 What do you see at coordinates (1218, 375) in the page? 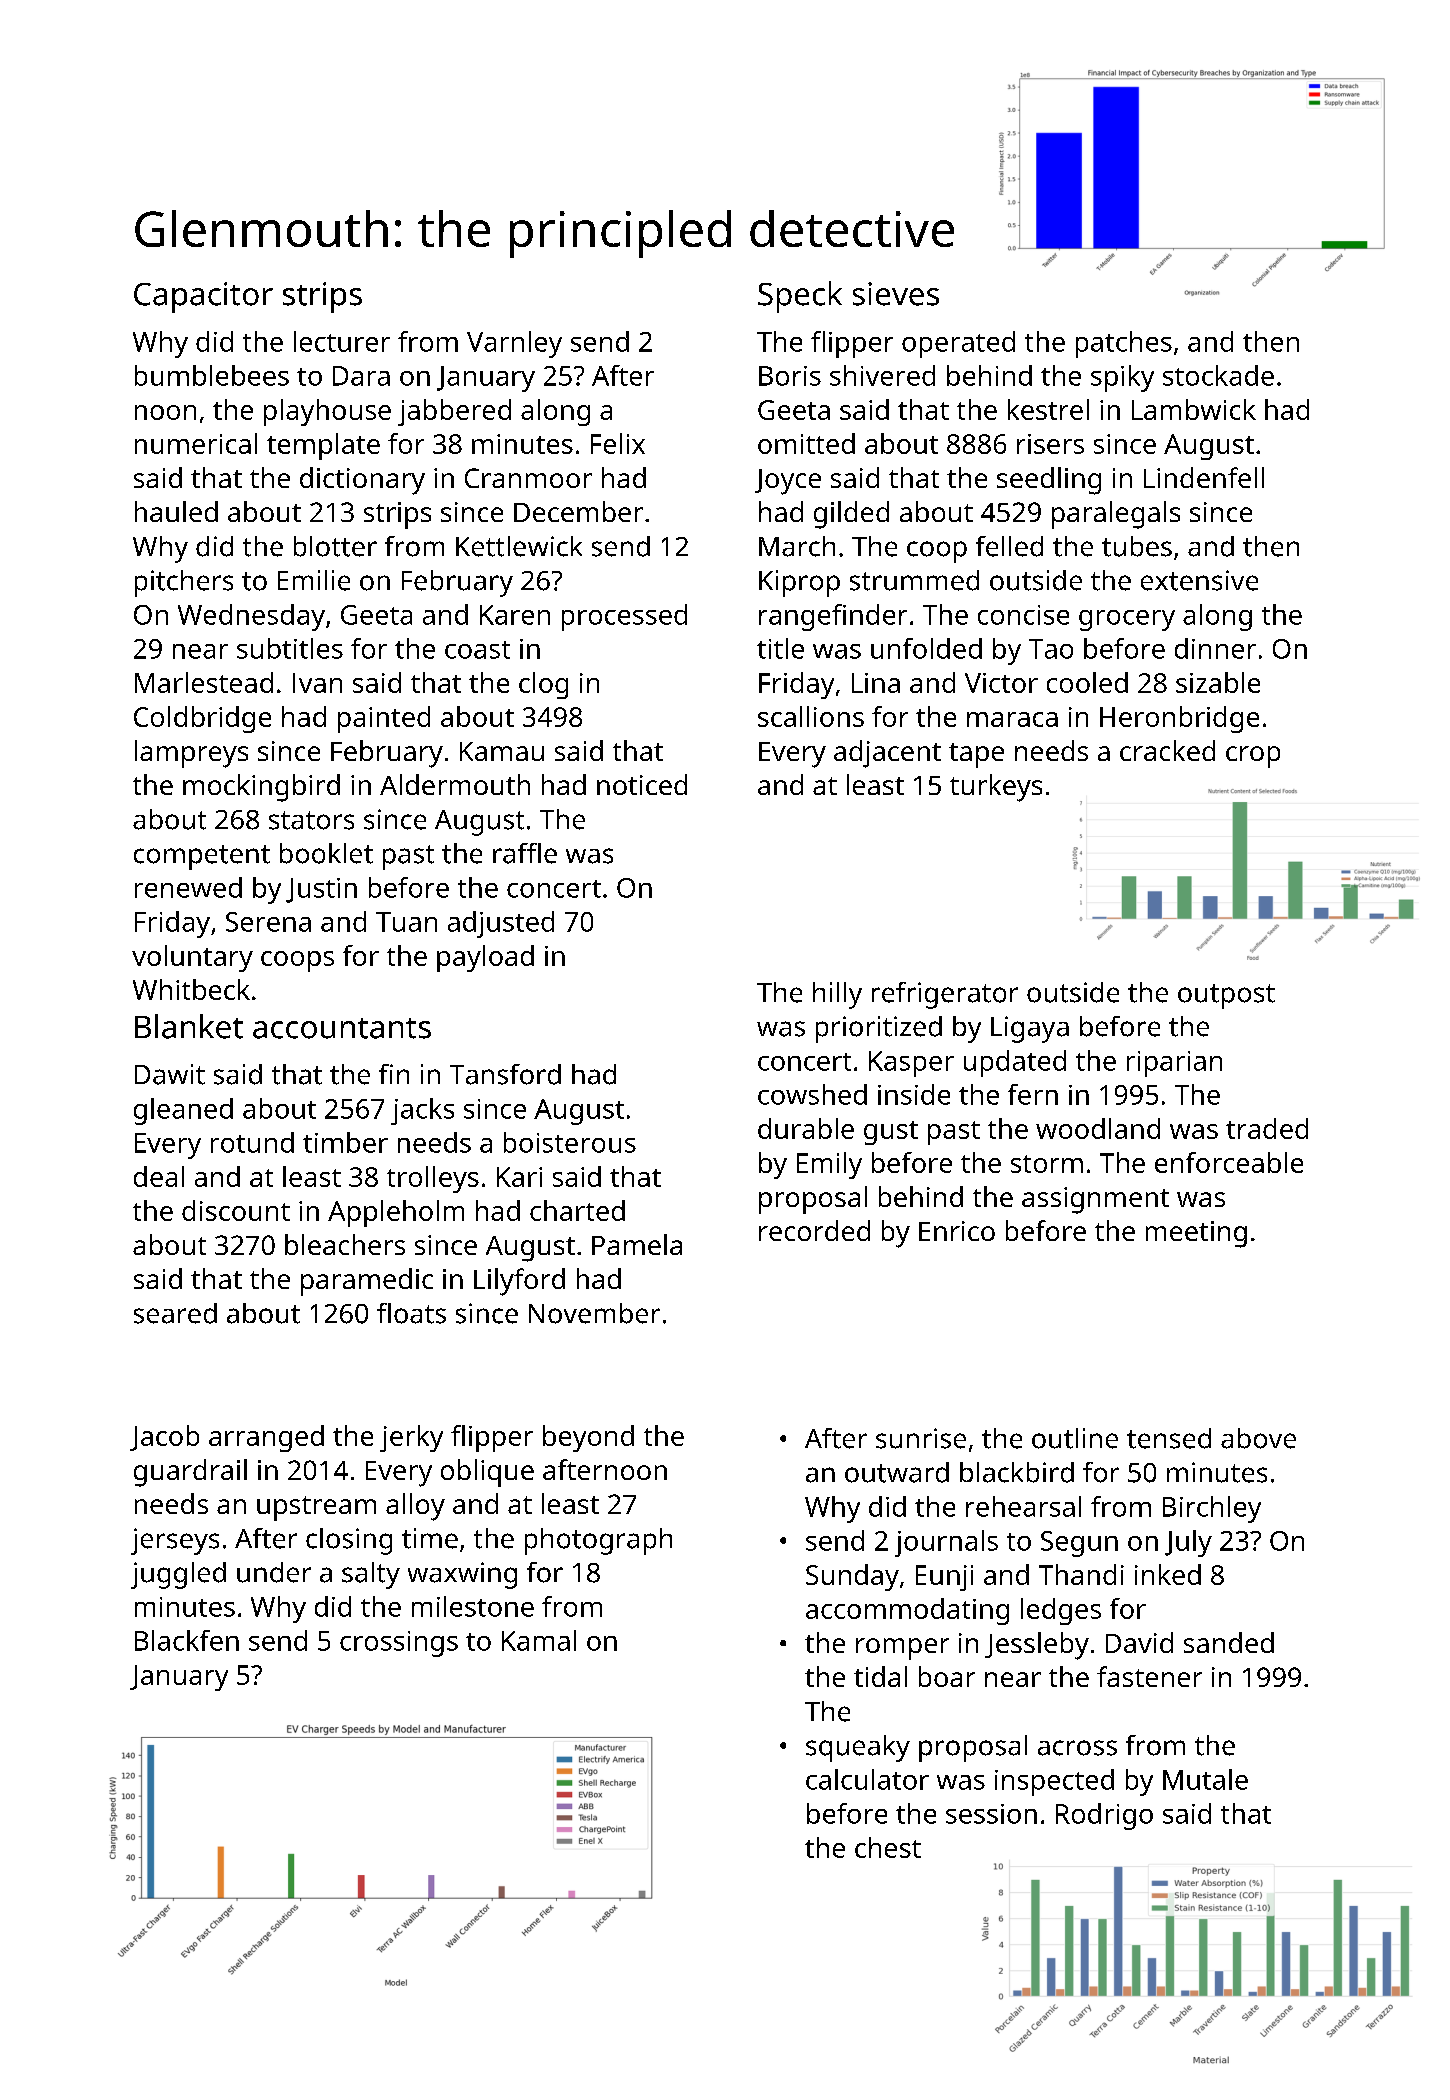
I see `stockade` at bounding box center [1218, 375].
